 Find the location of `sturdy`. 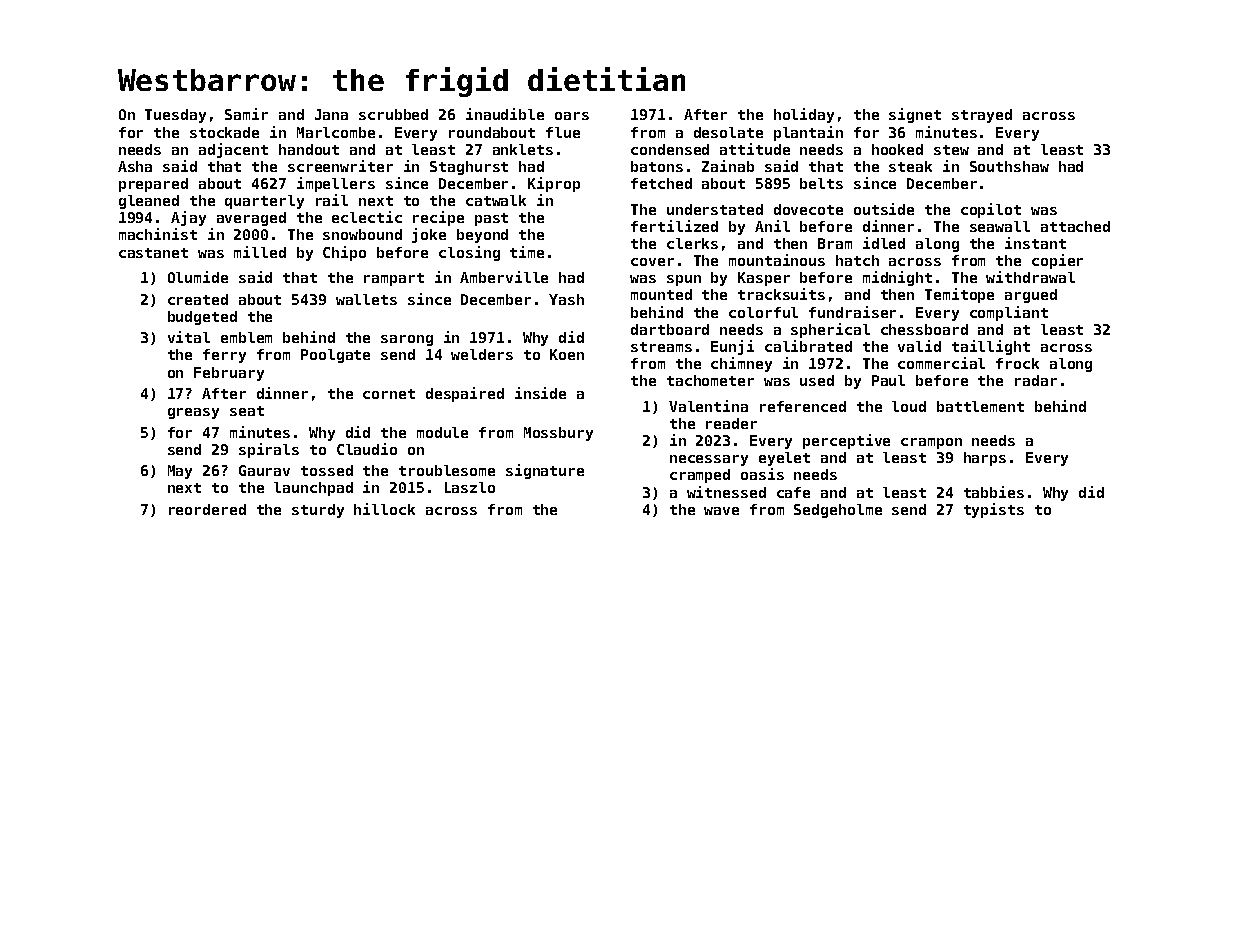

sturdy is located at coordinates (318, 511).
